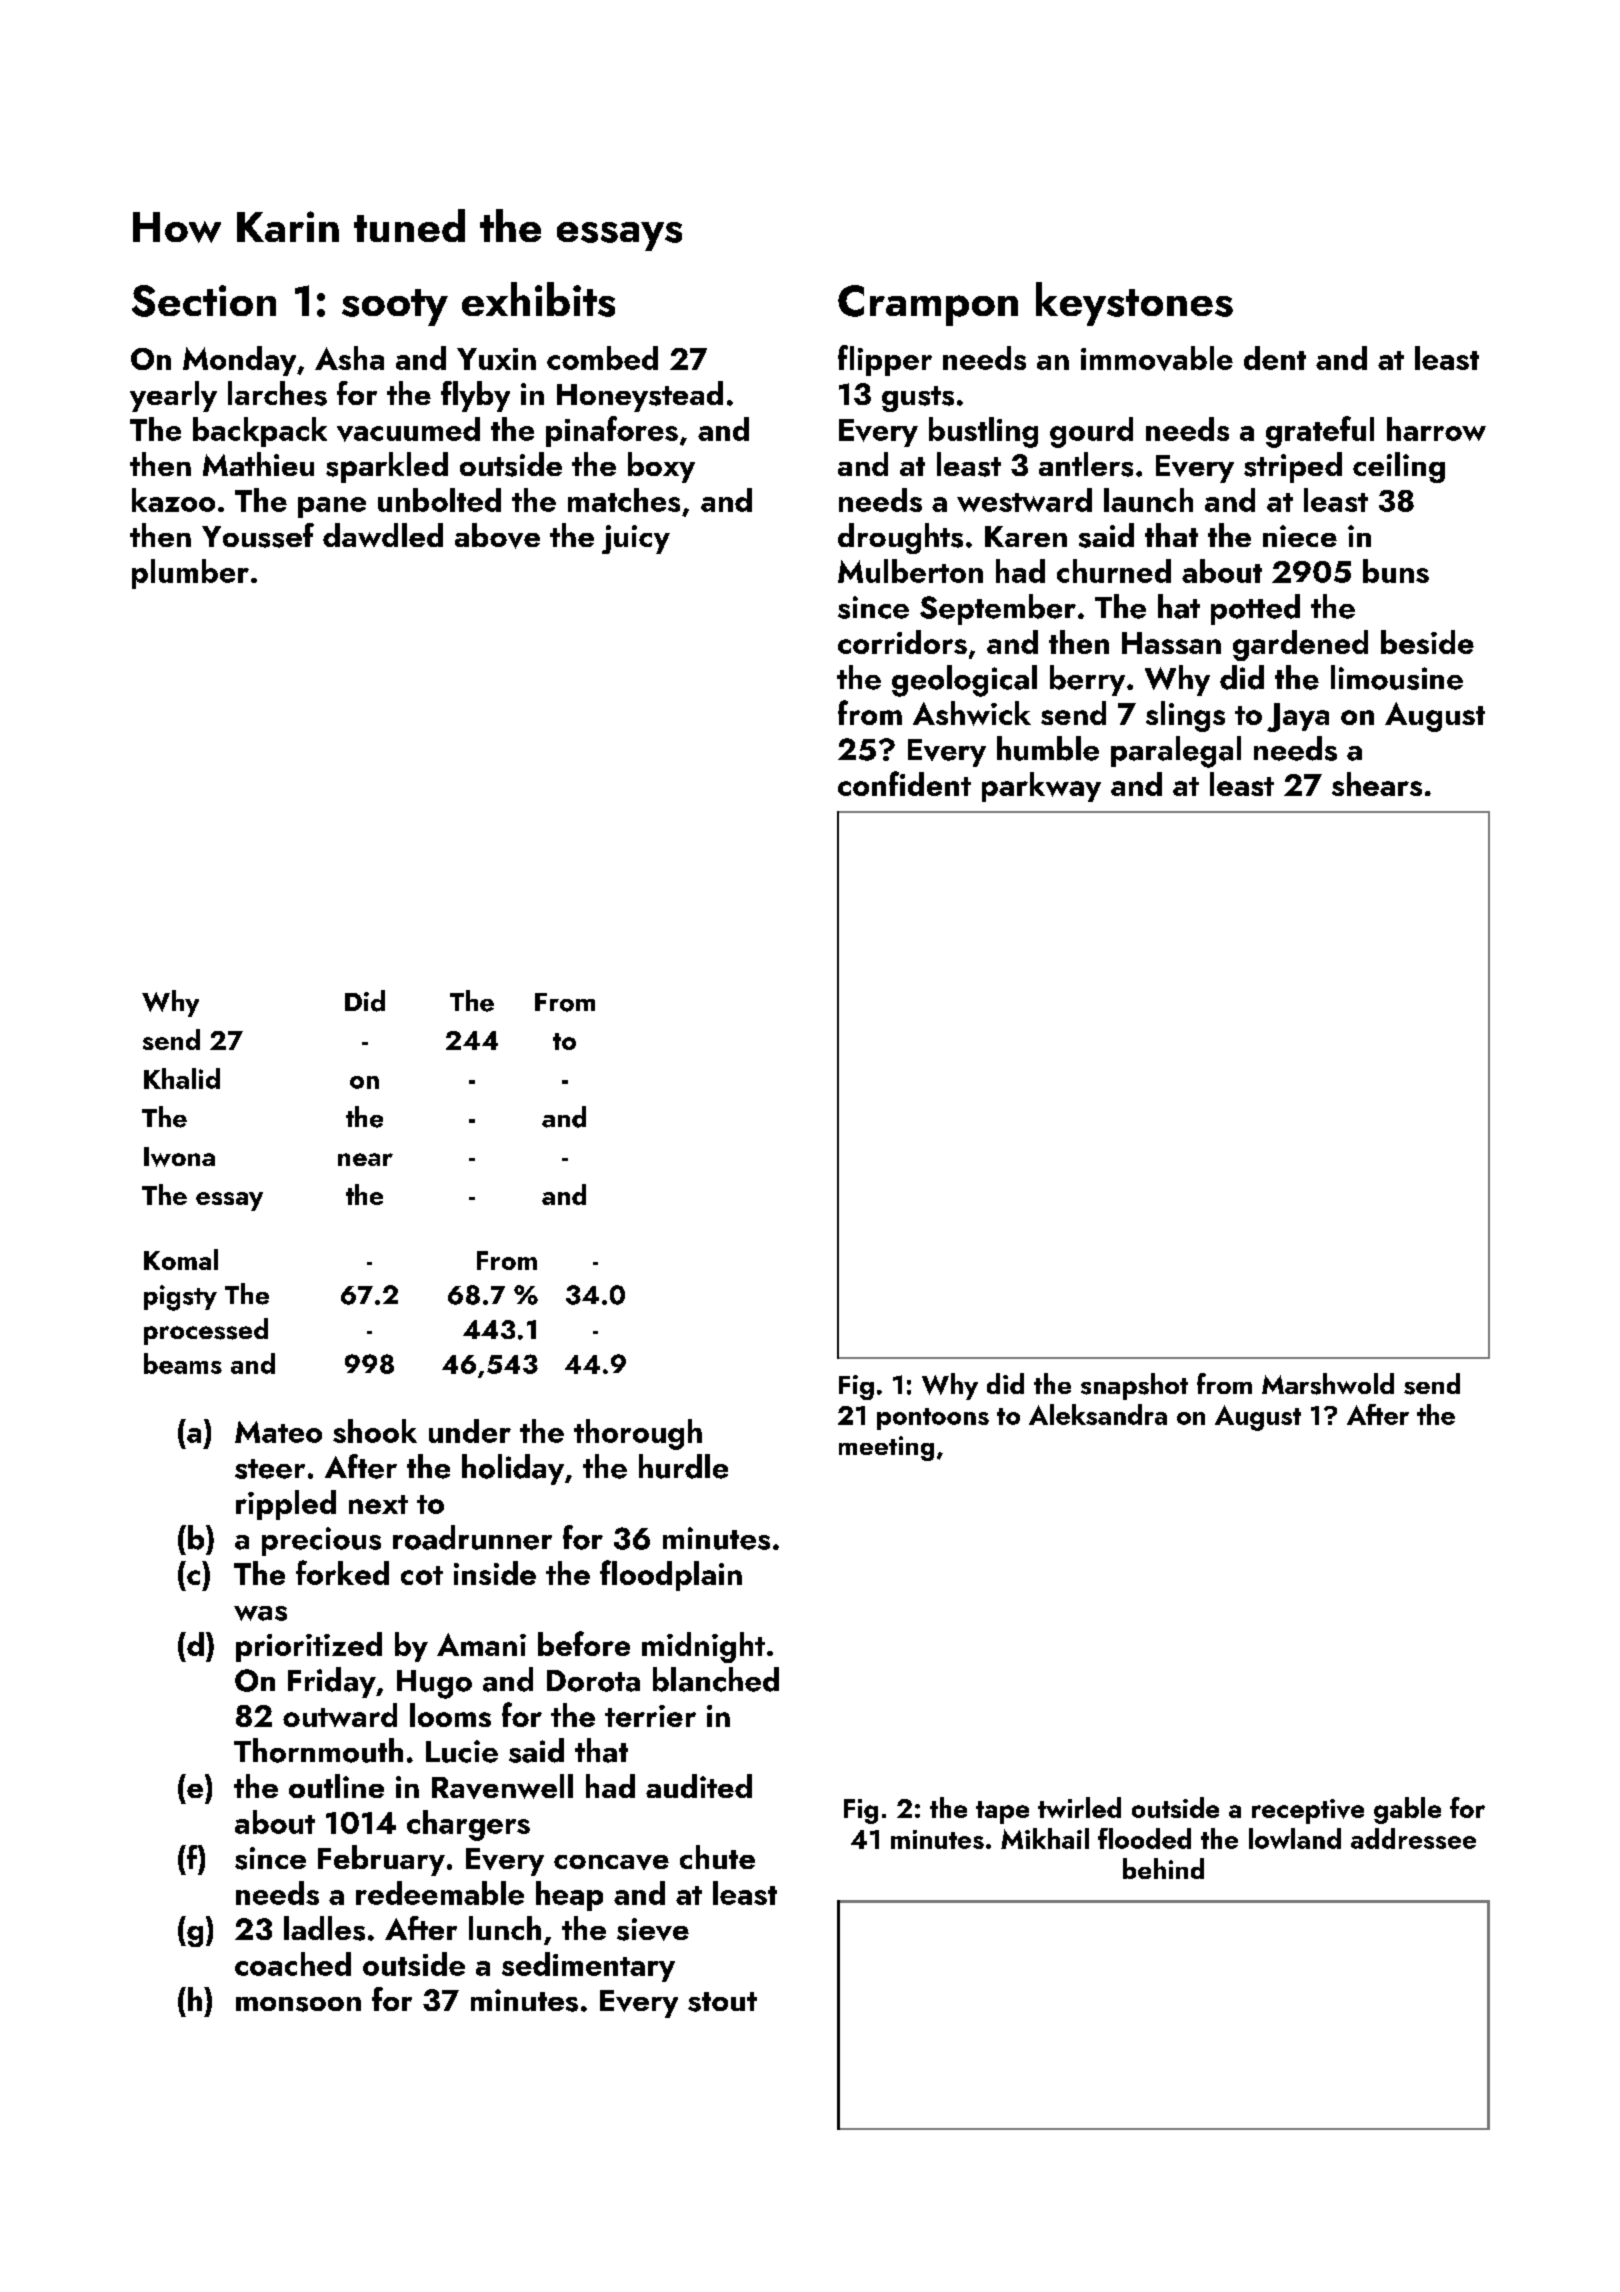 Image resolution: width=1620 pixels, height=2292 pixels. What do you see at coordinates (173, 396) in the screenshot?
I see `yearly` at bounding box center [173, 396].
